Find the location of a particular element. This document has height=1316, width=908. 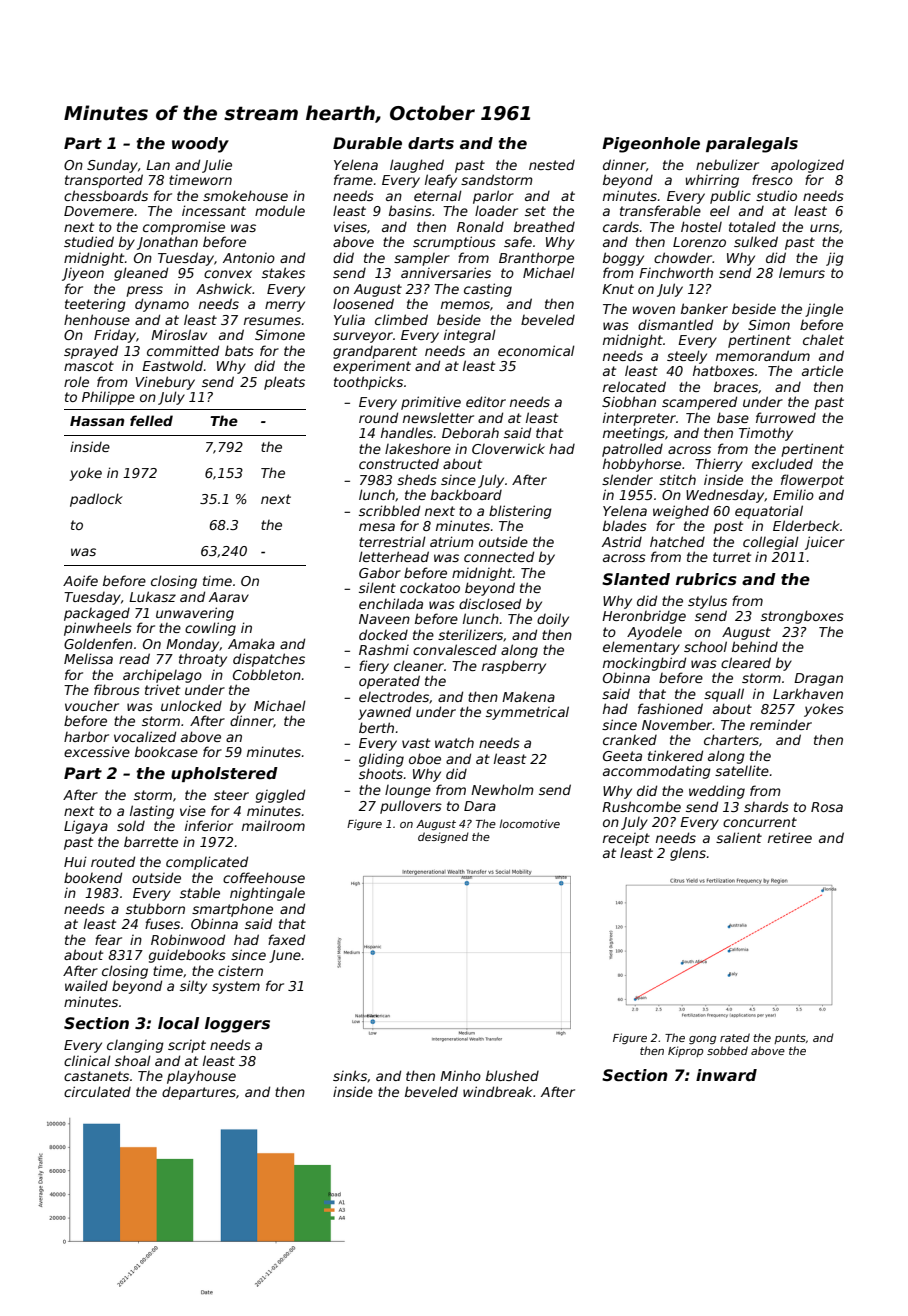

playhouse is located at coordinates (201, 1077).
